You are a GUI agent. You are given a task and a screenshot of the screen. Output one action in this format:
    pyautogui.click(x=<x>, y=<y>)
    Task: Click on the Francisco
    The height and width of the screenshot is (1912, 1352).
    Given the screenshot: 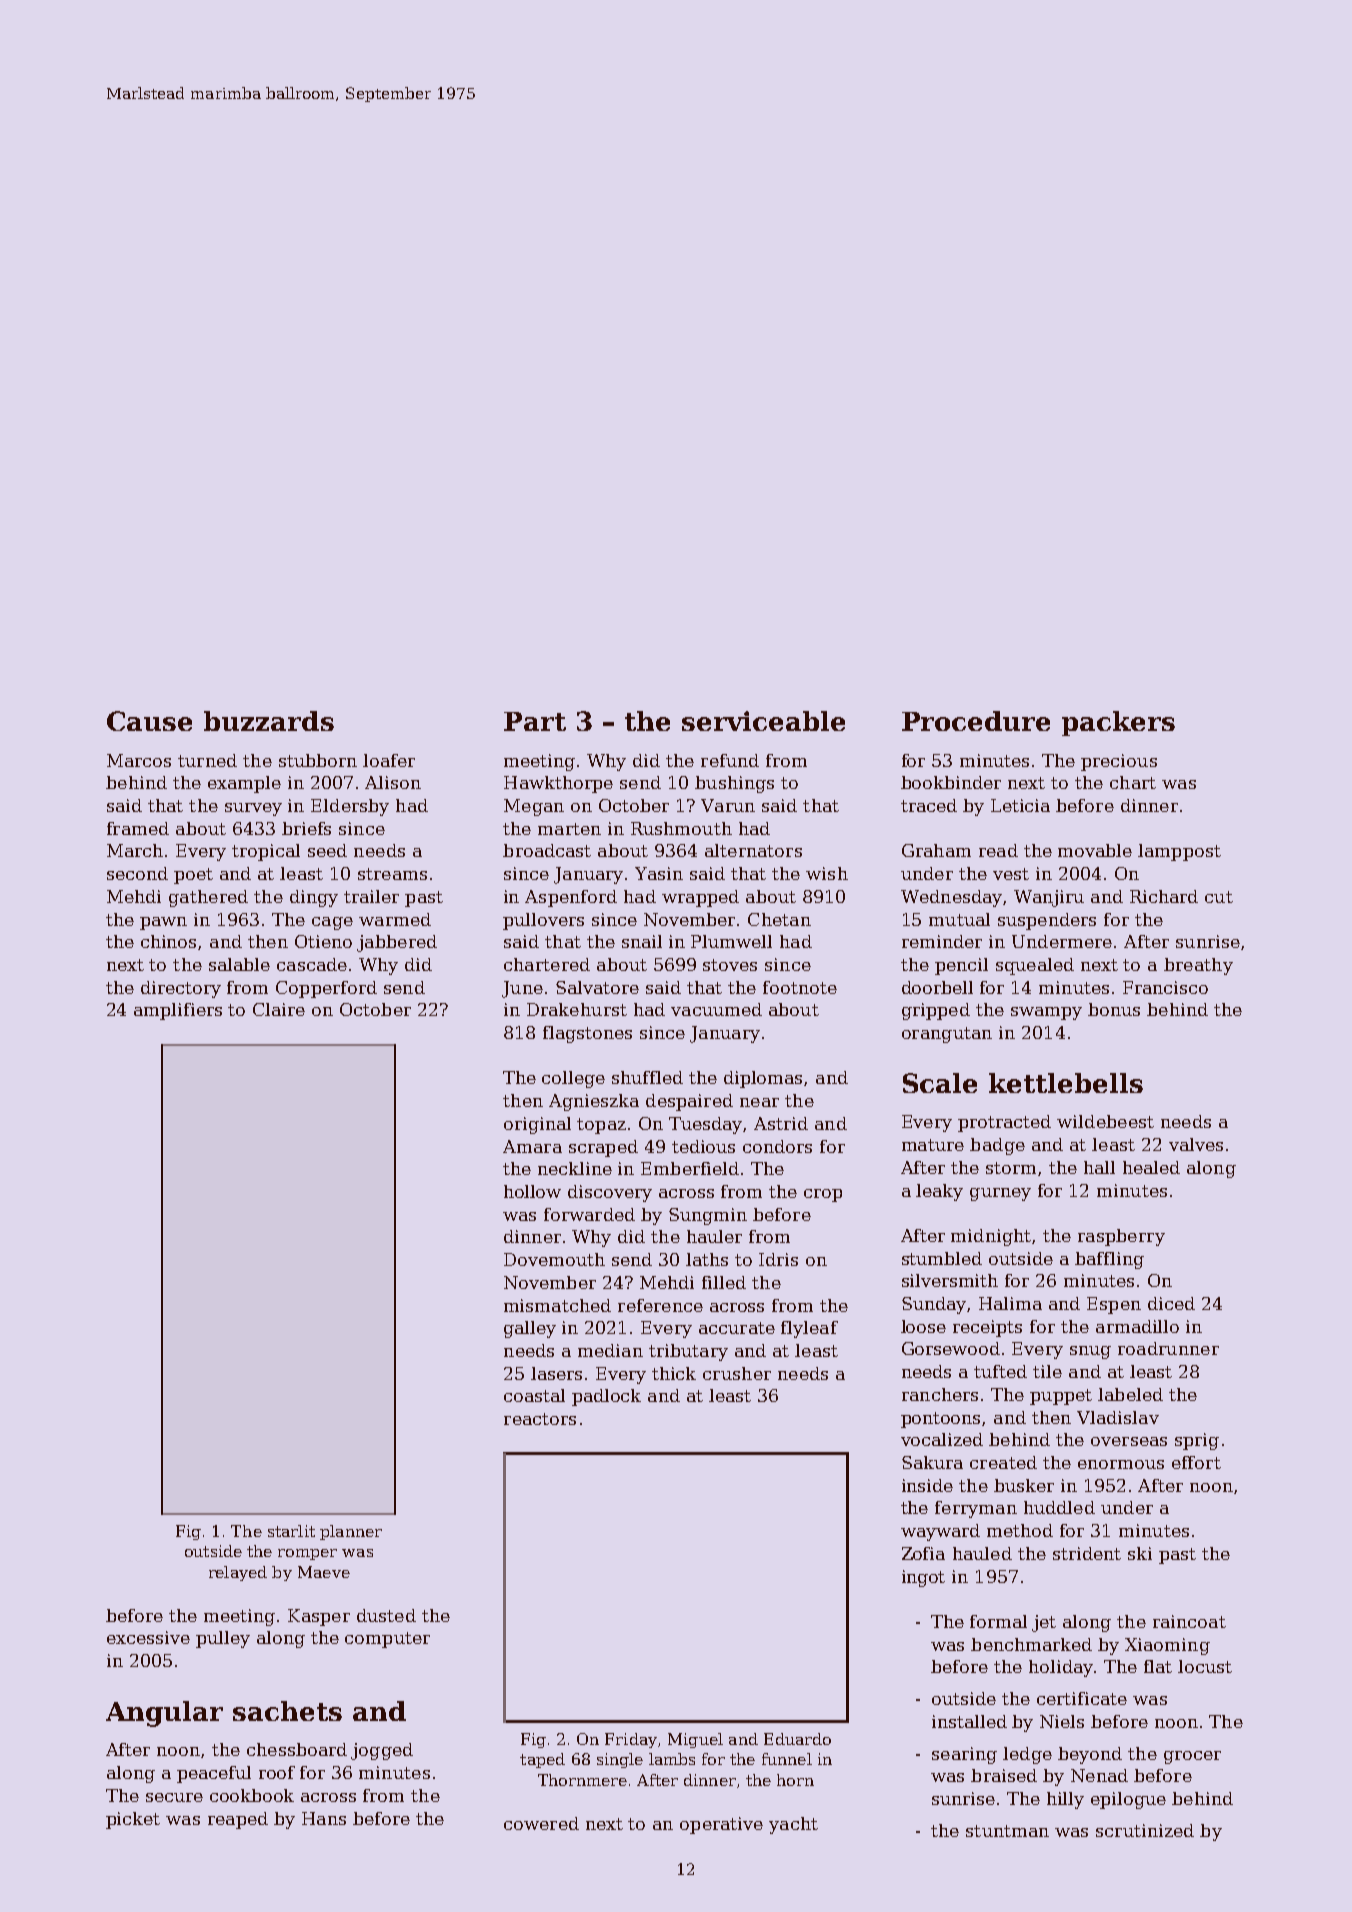 What is the action you would take?
    pyautogui.click(x=1165, y=987)
